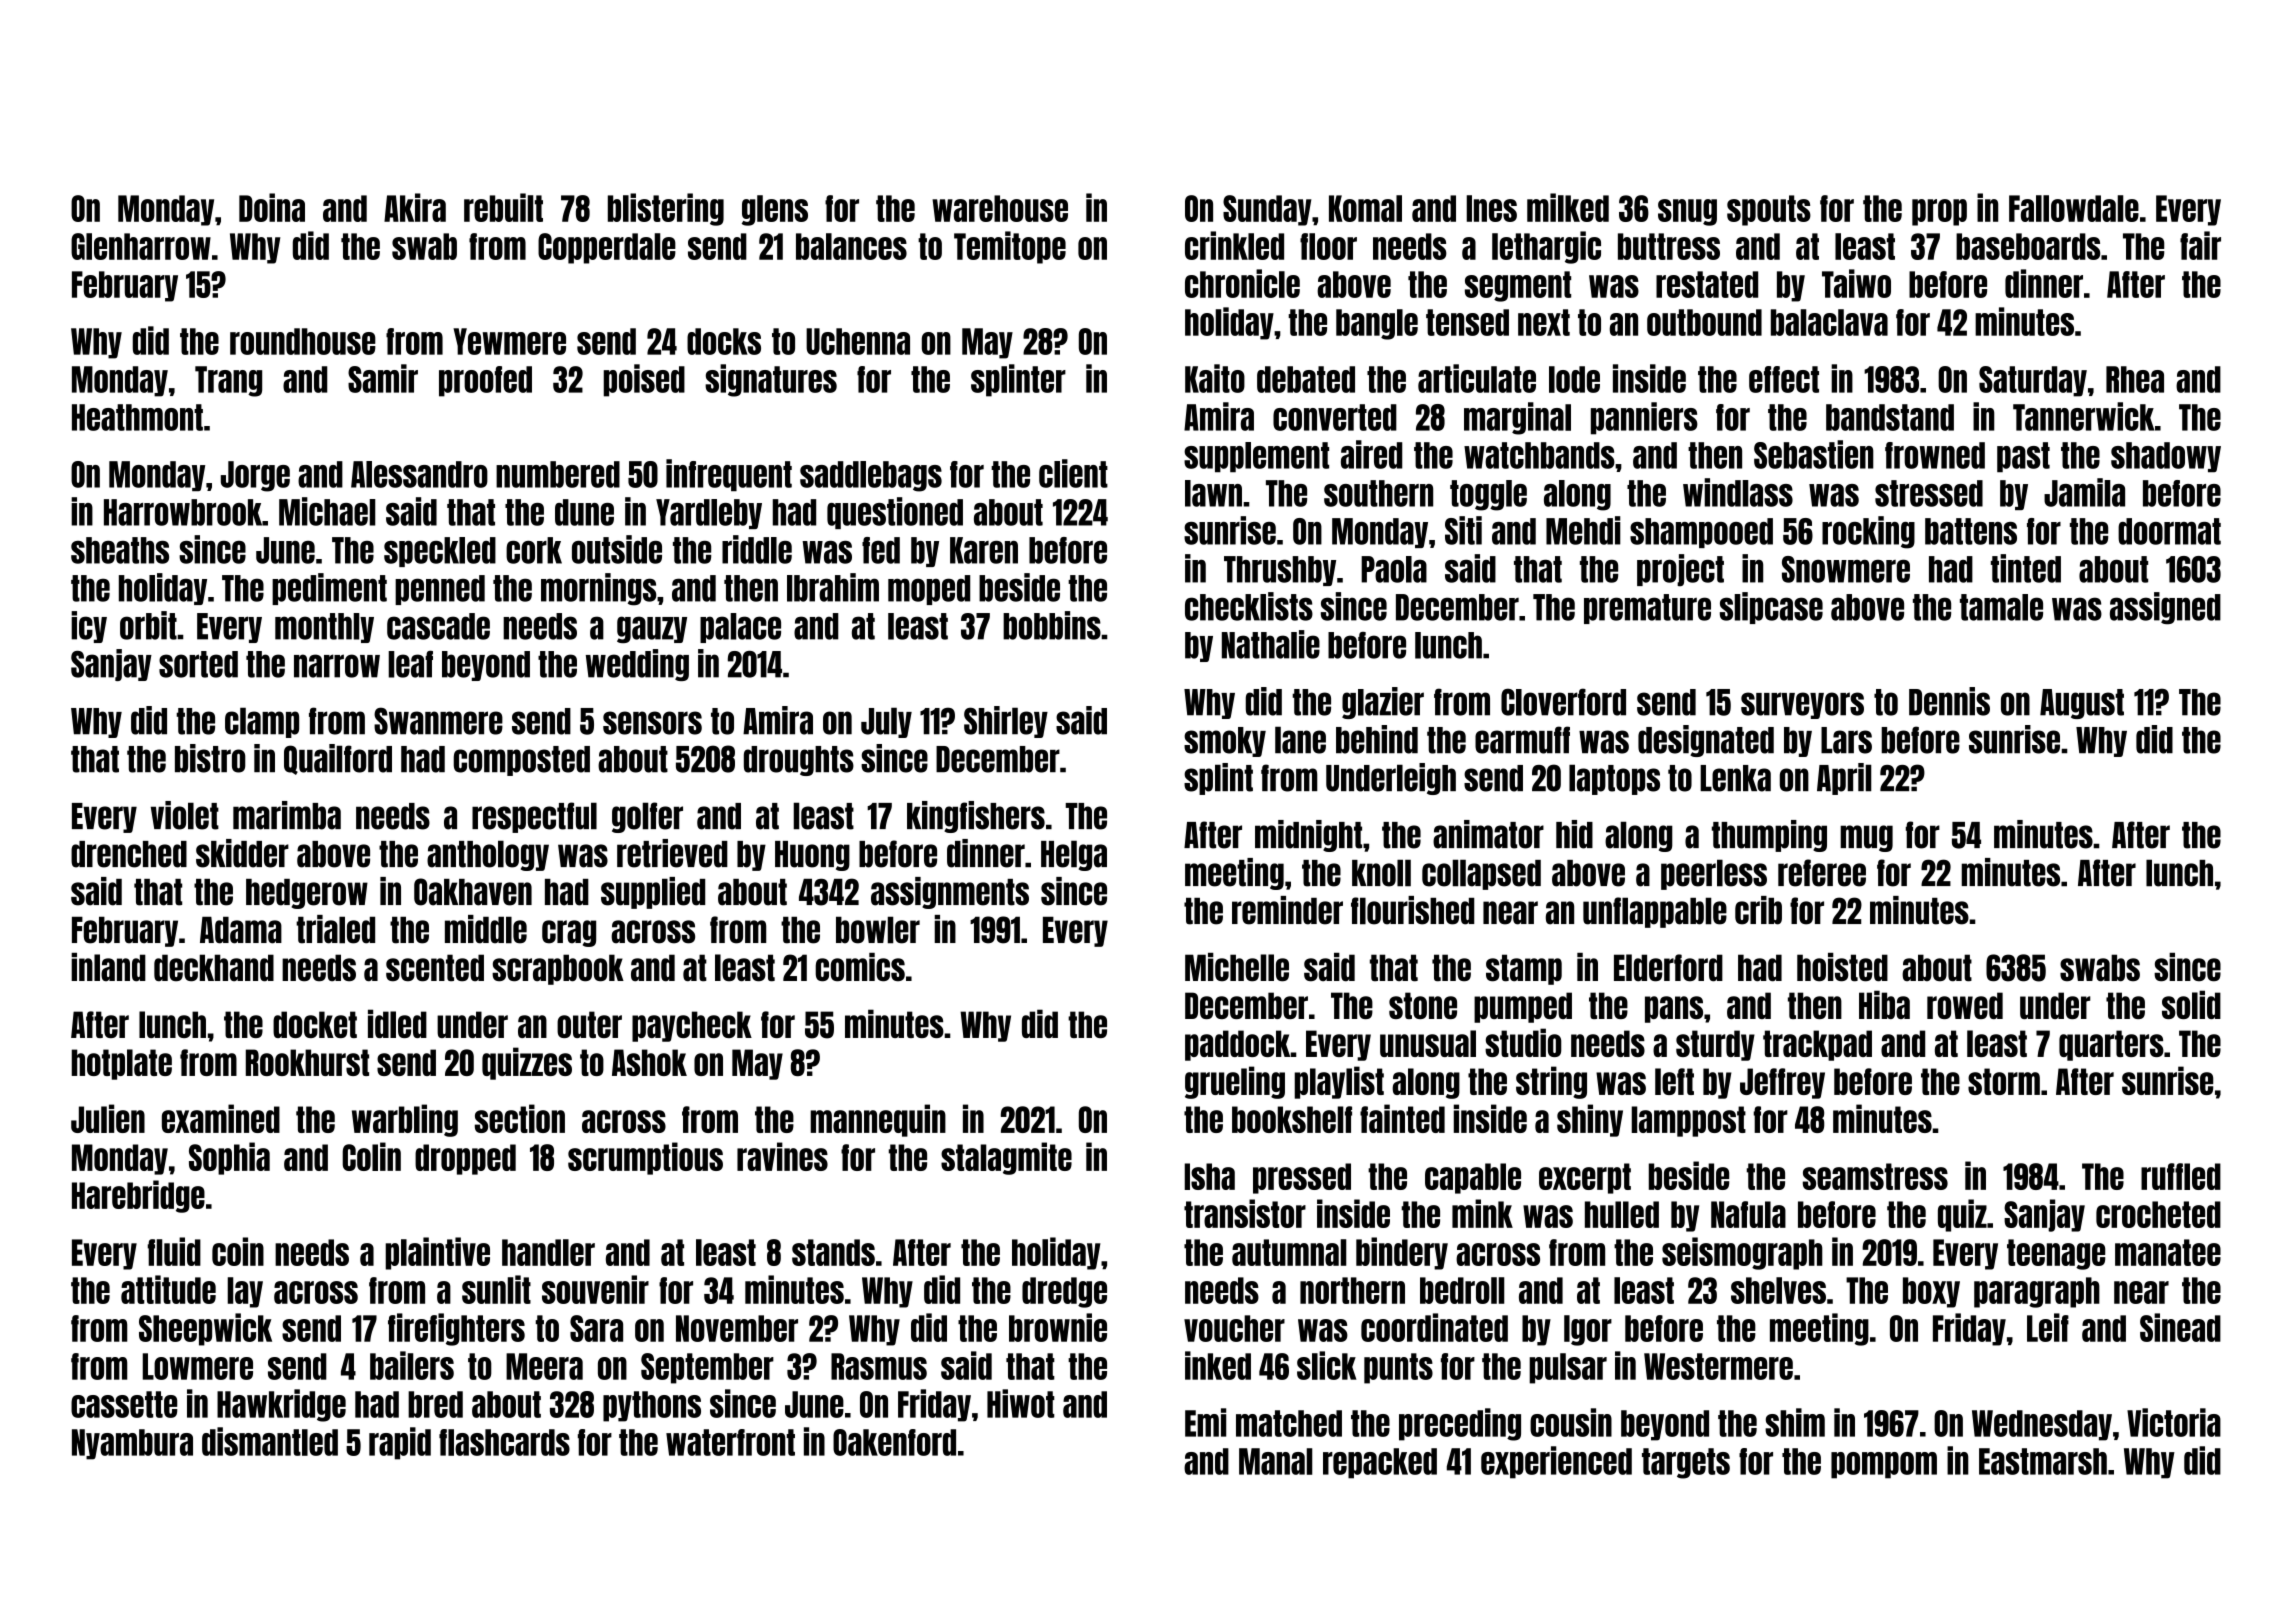 The width and height of the screenshot is (2292, 1620). Describe the element at coordinates (185, 815) in the screenshot. I see `violet` at that location.
